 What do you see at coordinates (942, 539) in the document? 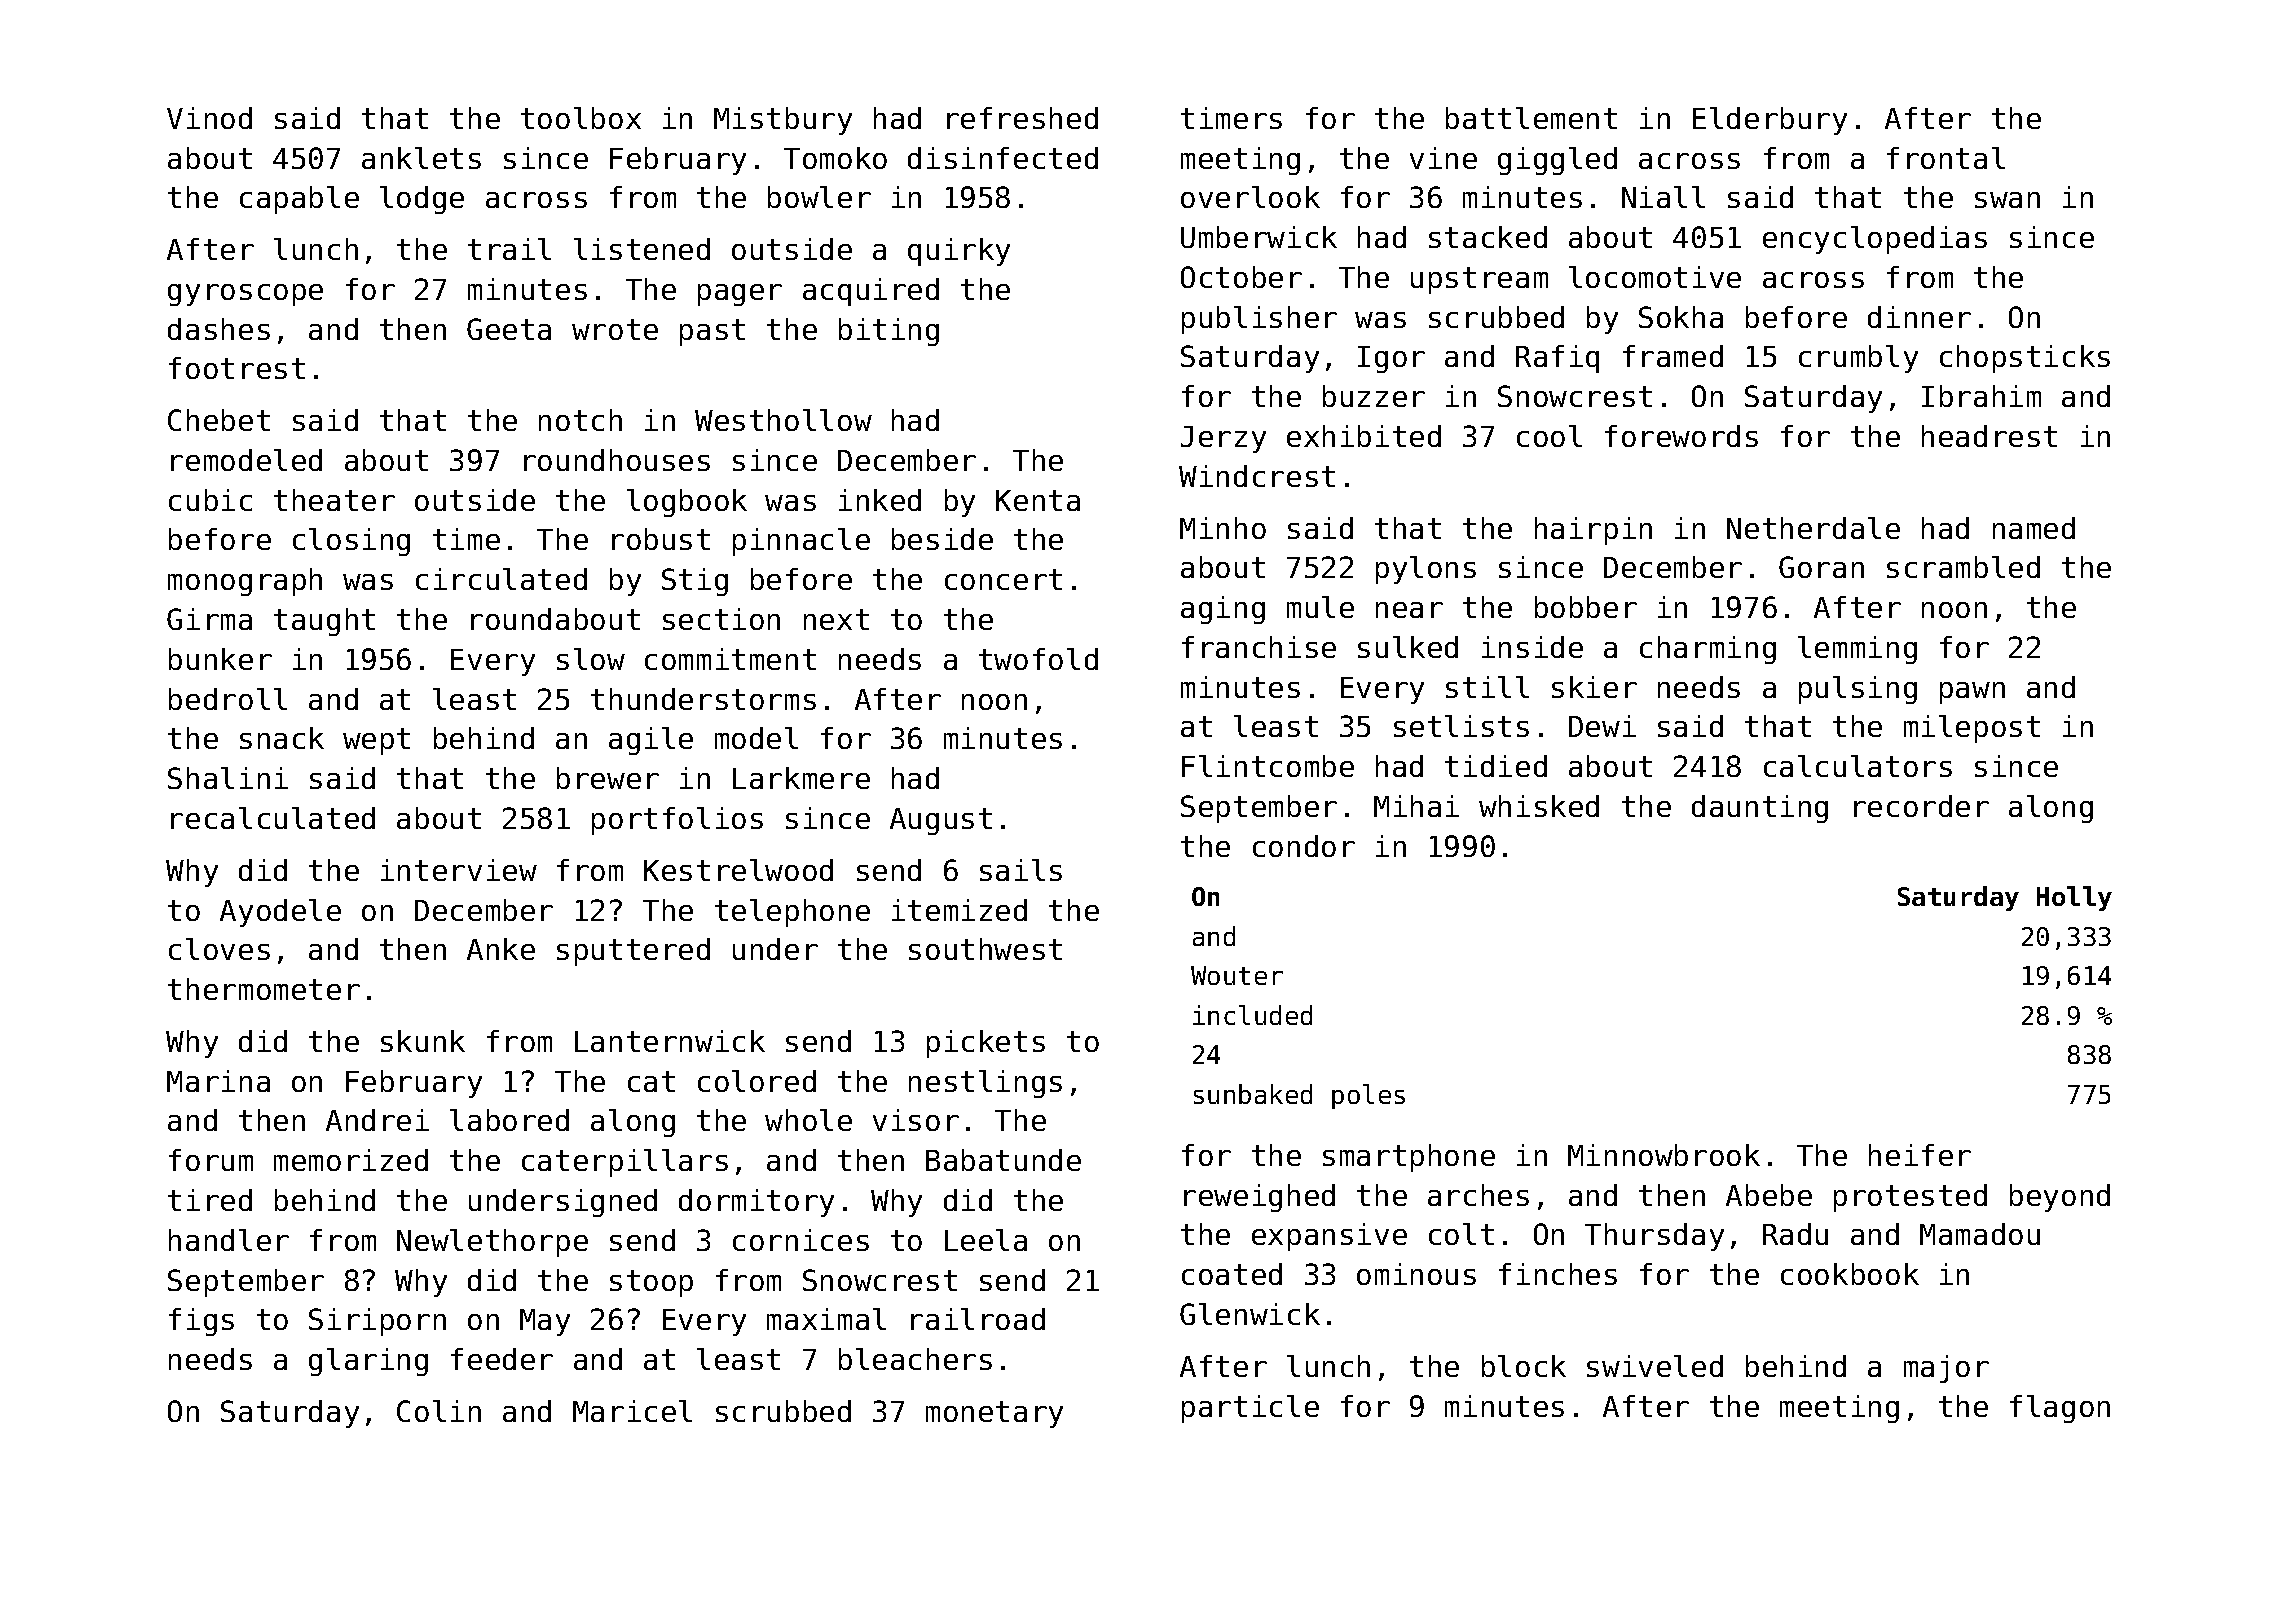
I see `beside` at bounding box center [942, 539].
